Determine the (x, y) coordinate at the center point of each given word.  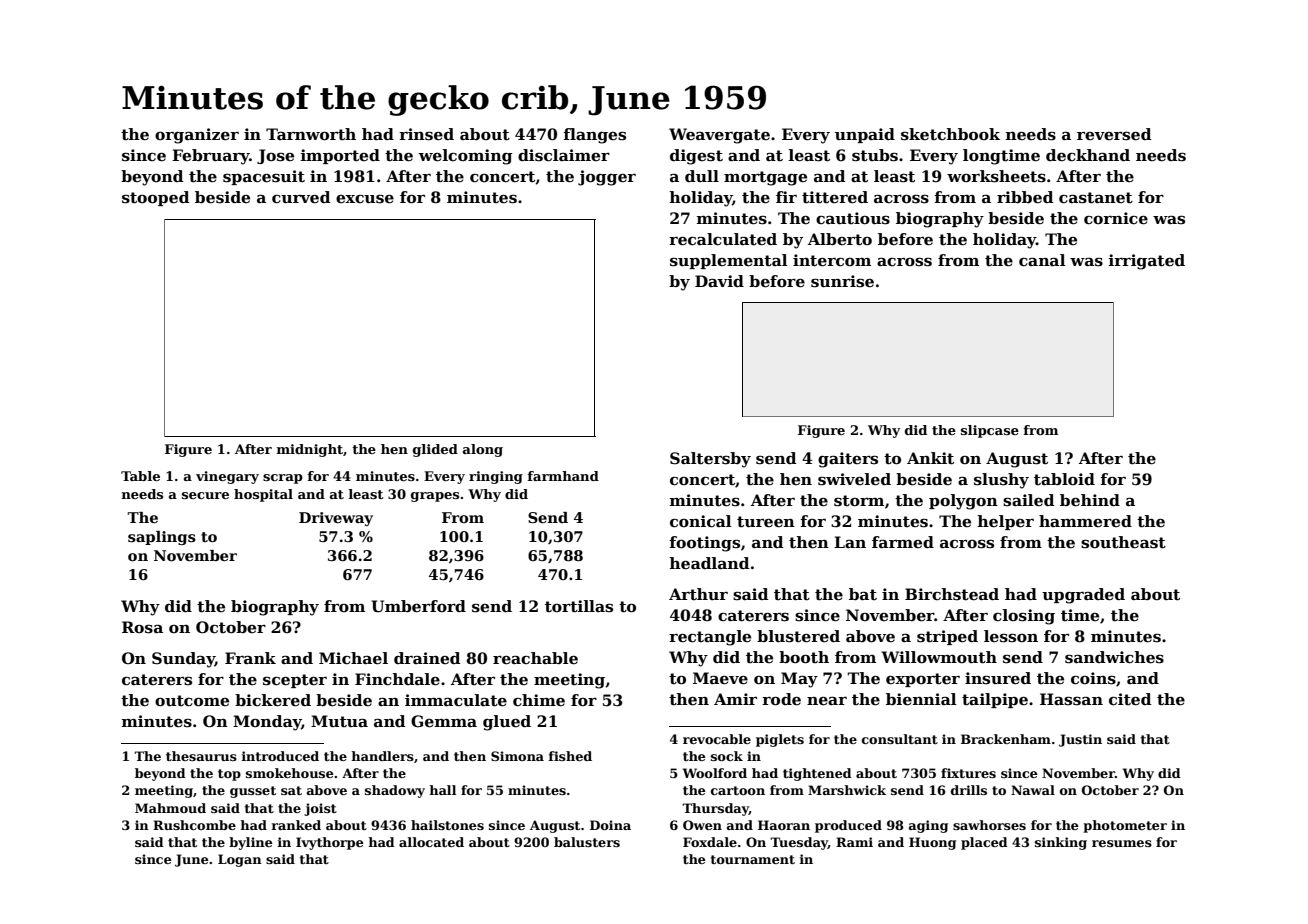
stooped (156, 198)
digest (696, 157)
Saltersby (710, 460)
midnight (310, 450)
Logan (240, 860)
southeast (1123, 542)
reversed (1114, 134)
